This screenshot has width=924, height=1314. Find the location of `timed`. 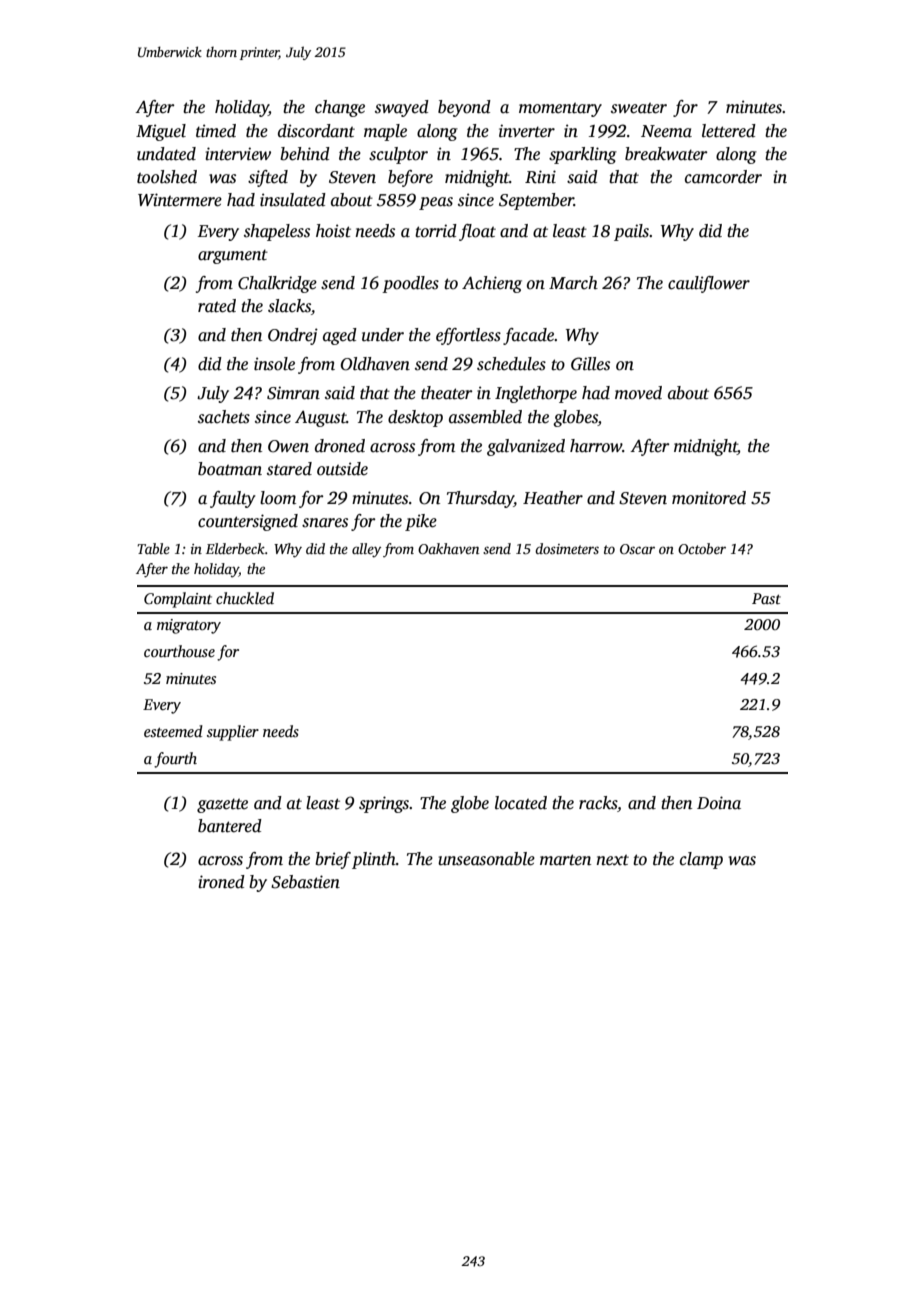

timed is located at coordinates (216, 131).
